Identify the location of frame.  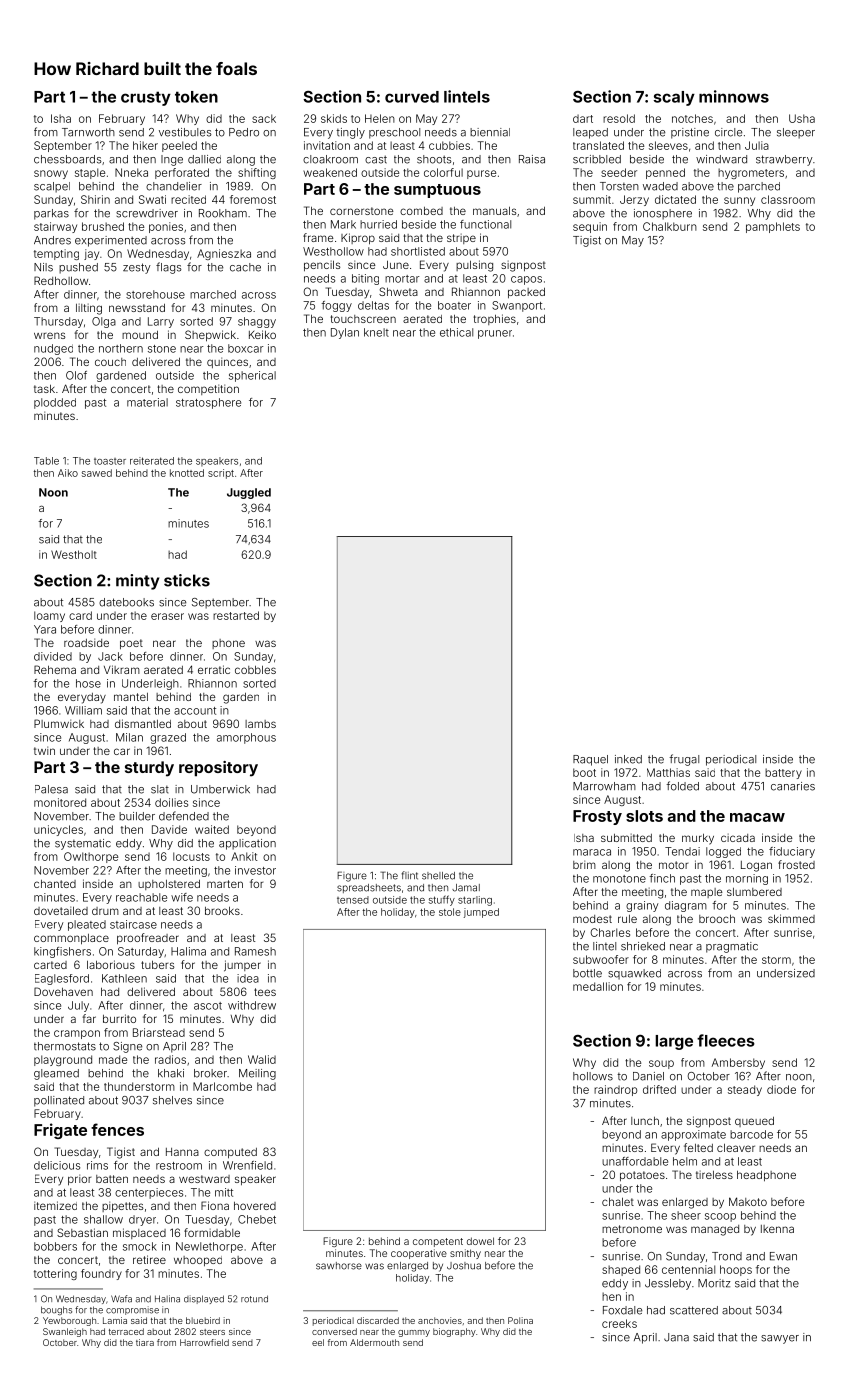
(318, 237).
